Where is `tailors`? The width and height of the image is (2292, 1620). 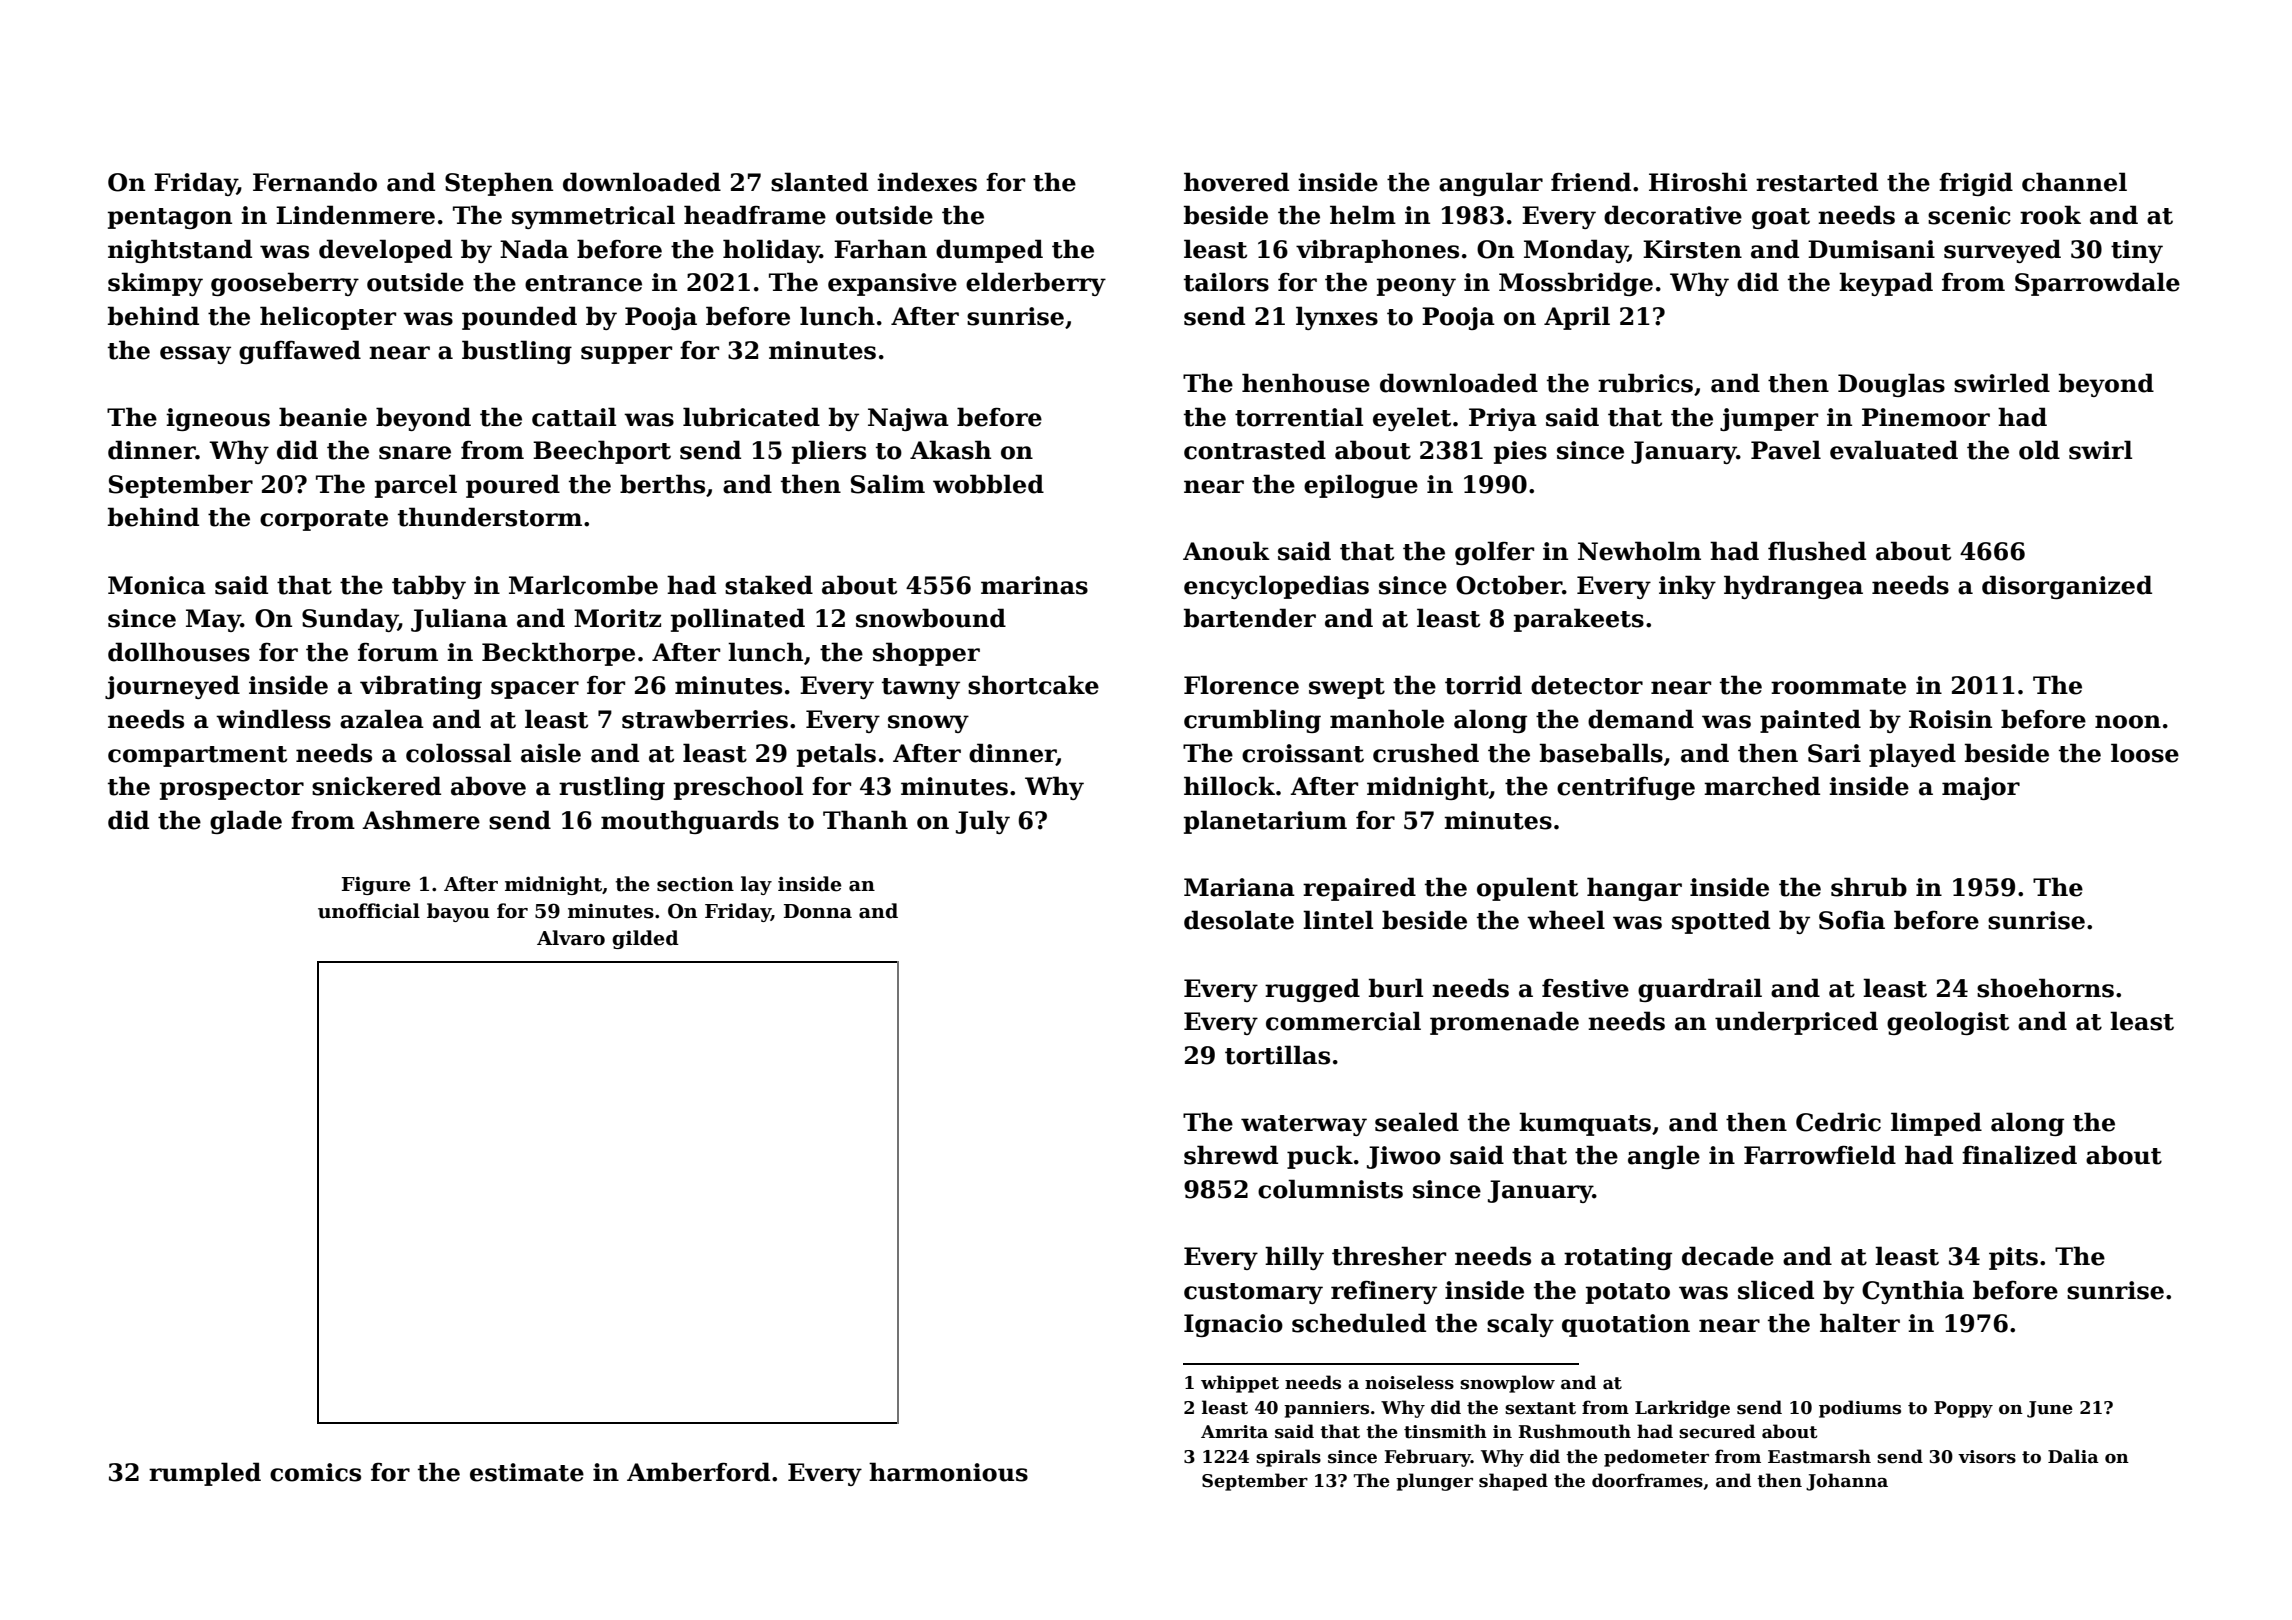 tailors is located at coordinates (1226, 282).
